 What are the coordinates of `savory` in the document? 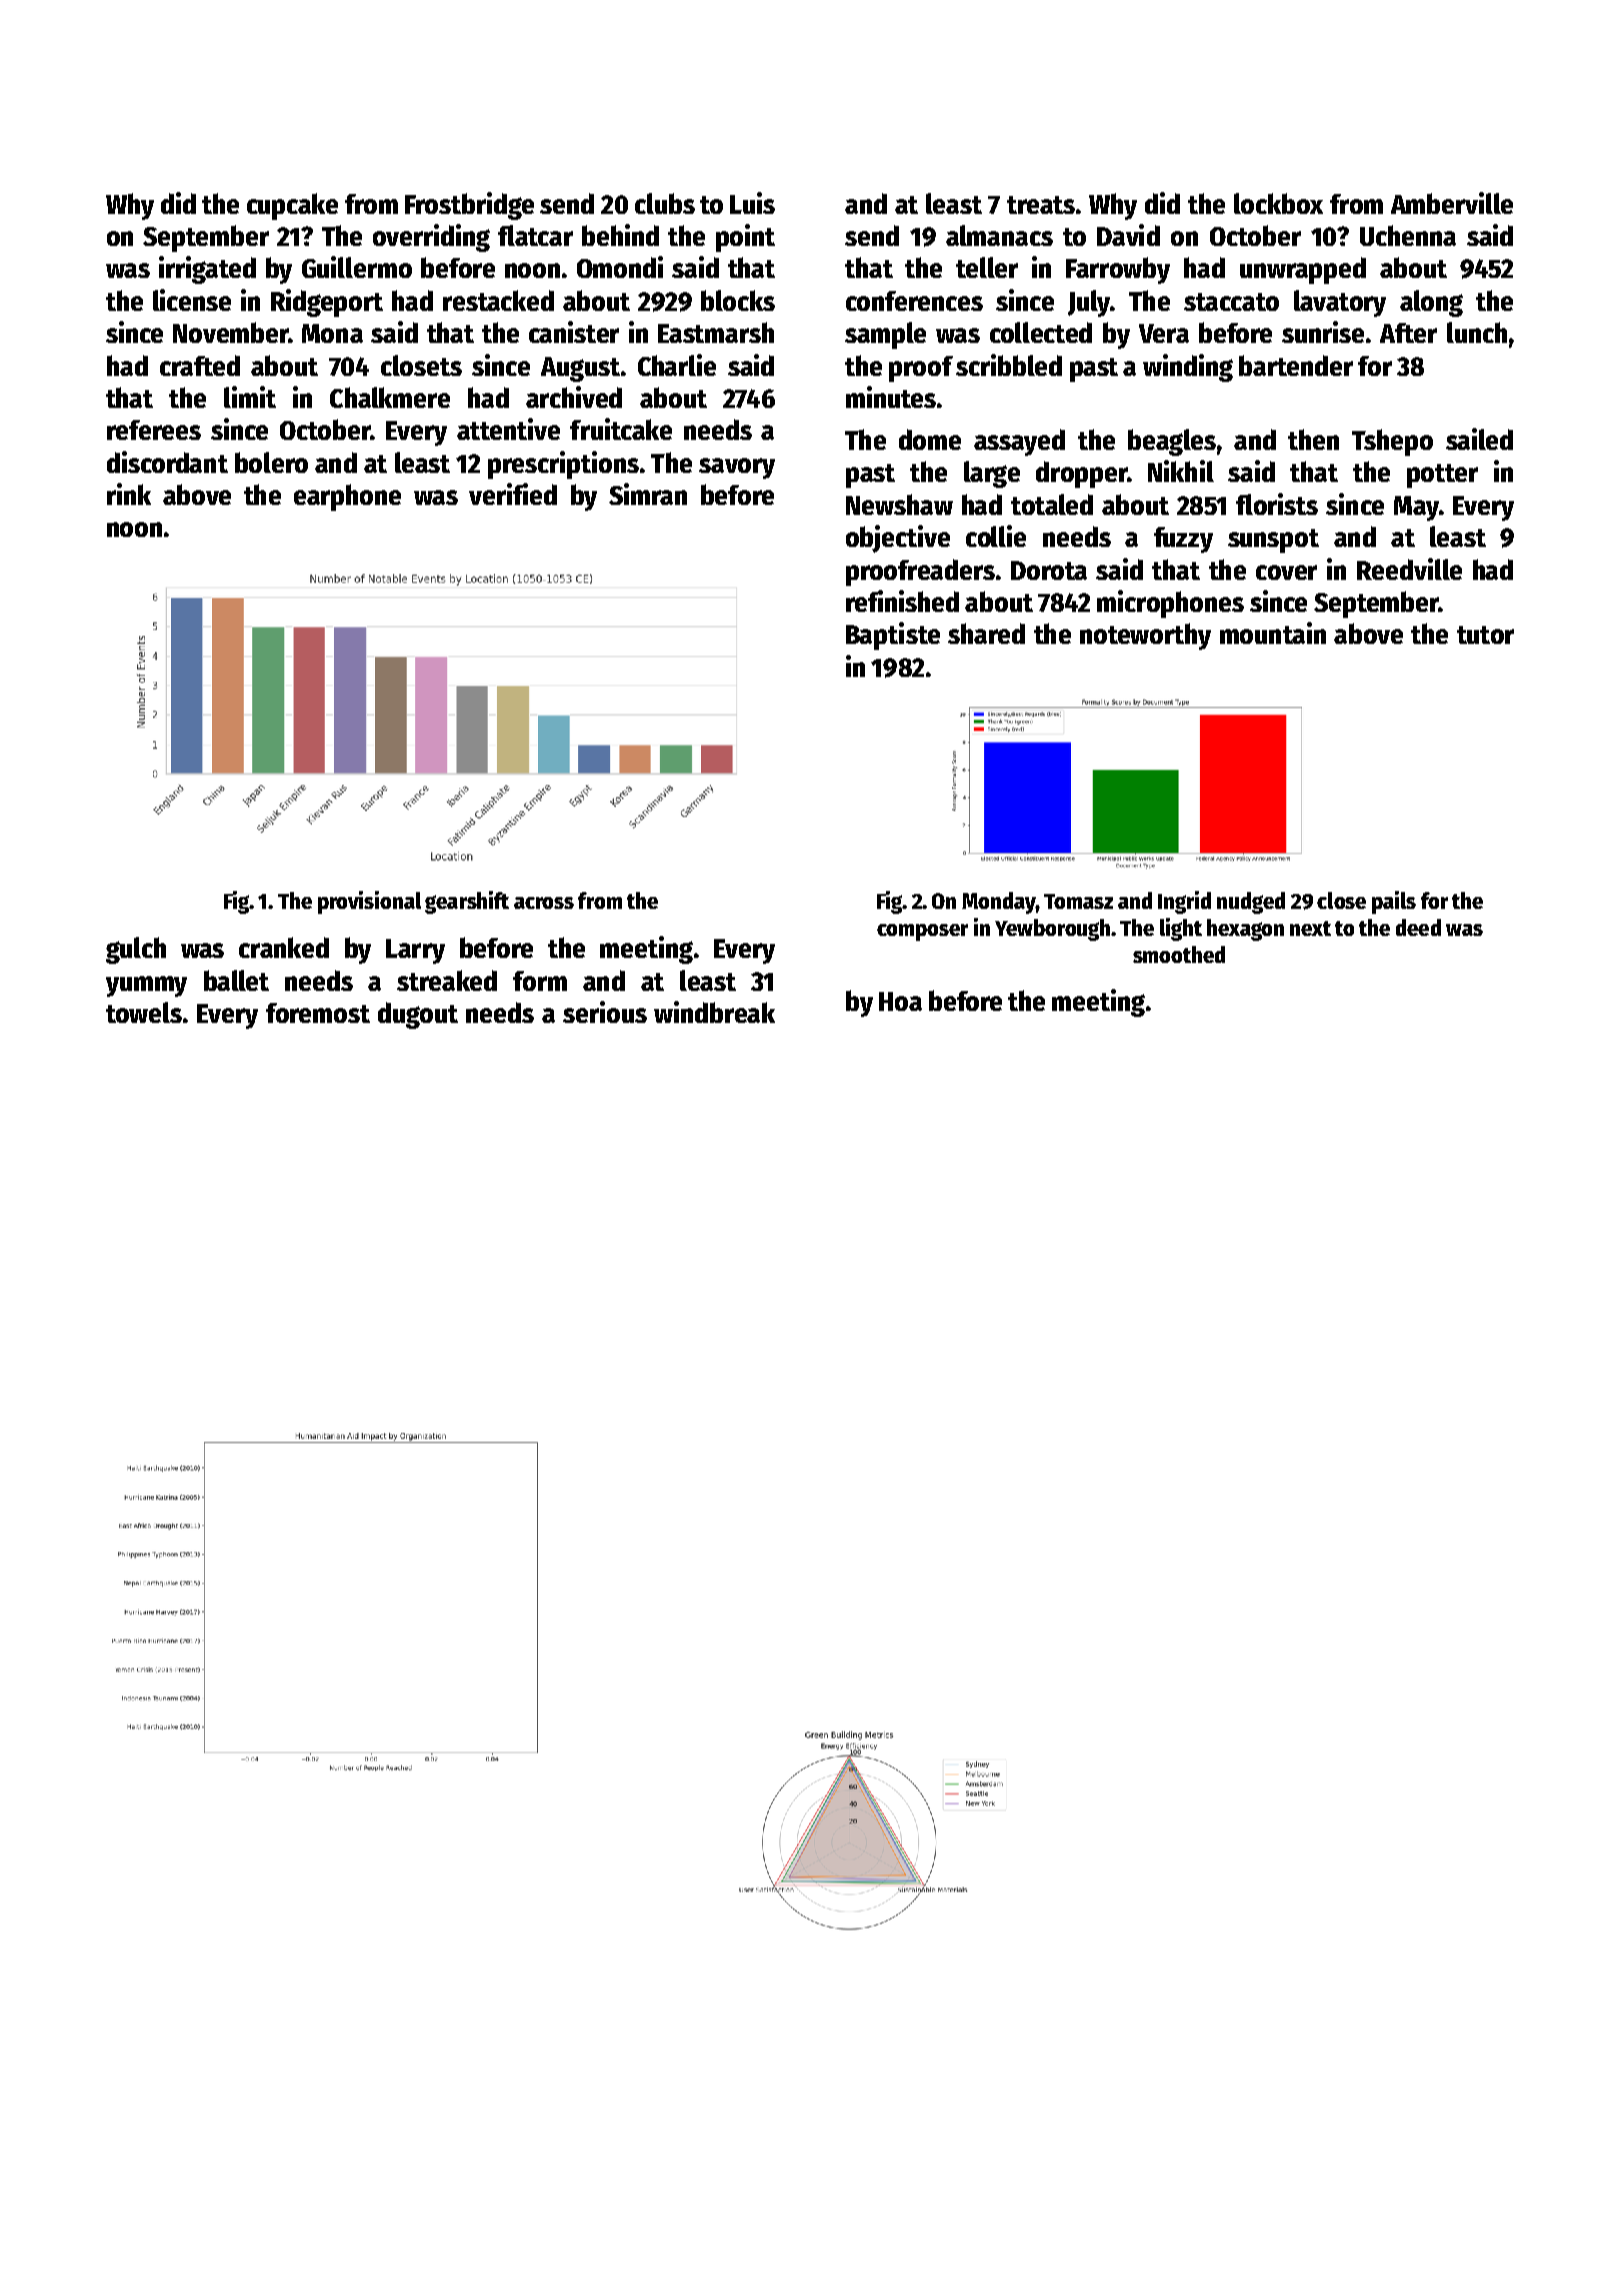 It's located at (737, 468).
